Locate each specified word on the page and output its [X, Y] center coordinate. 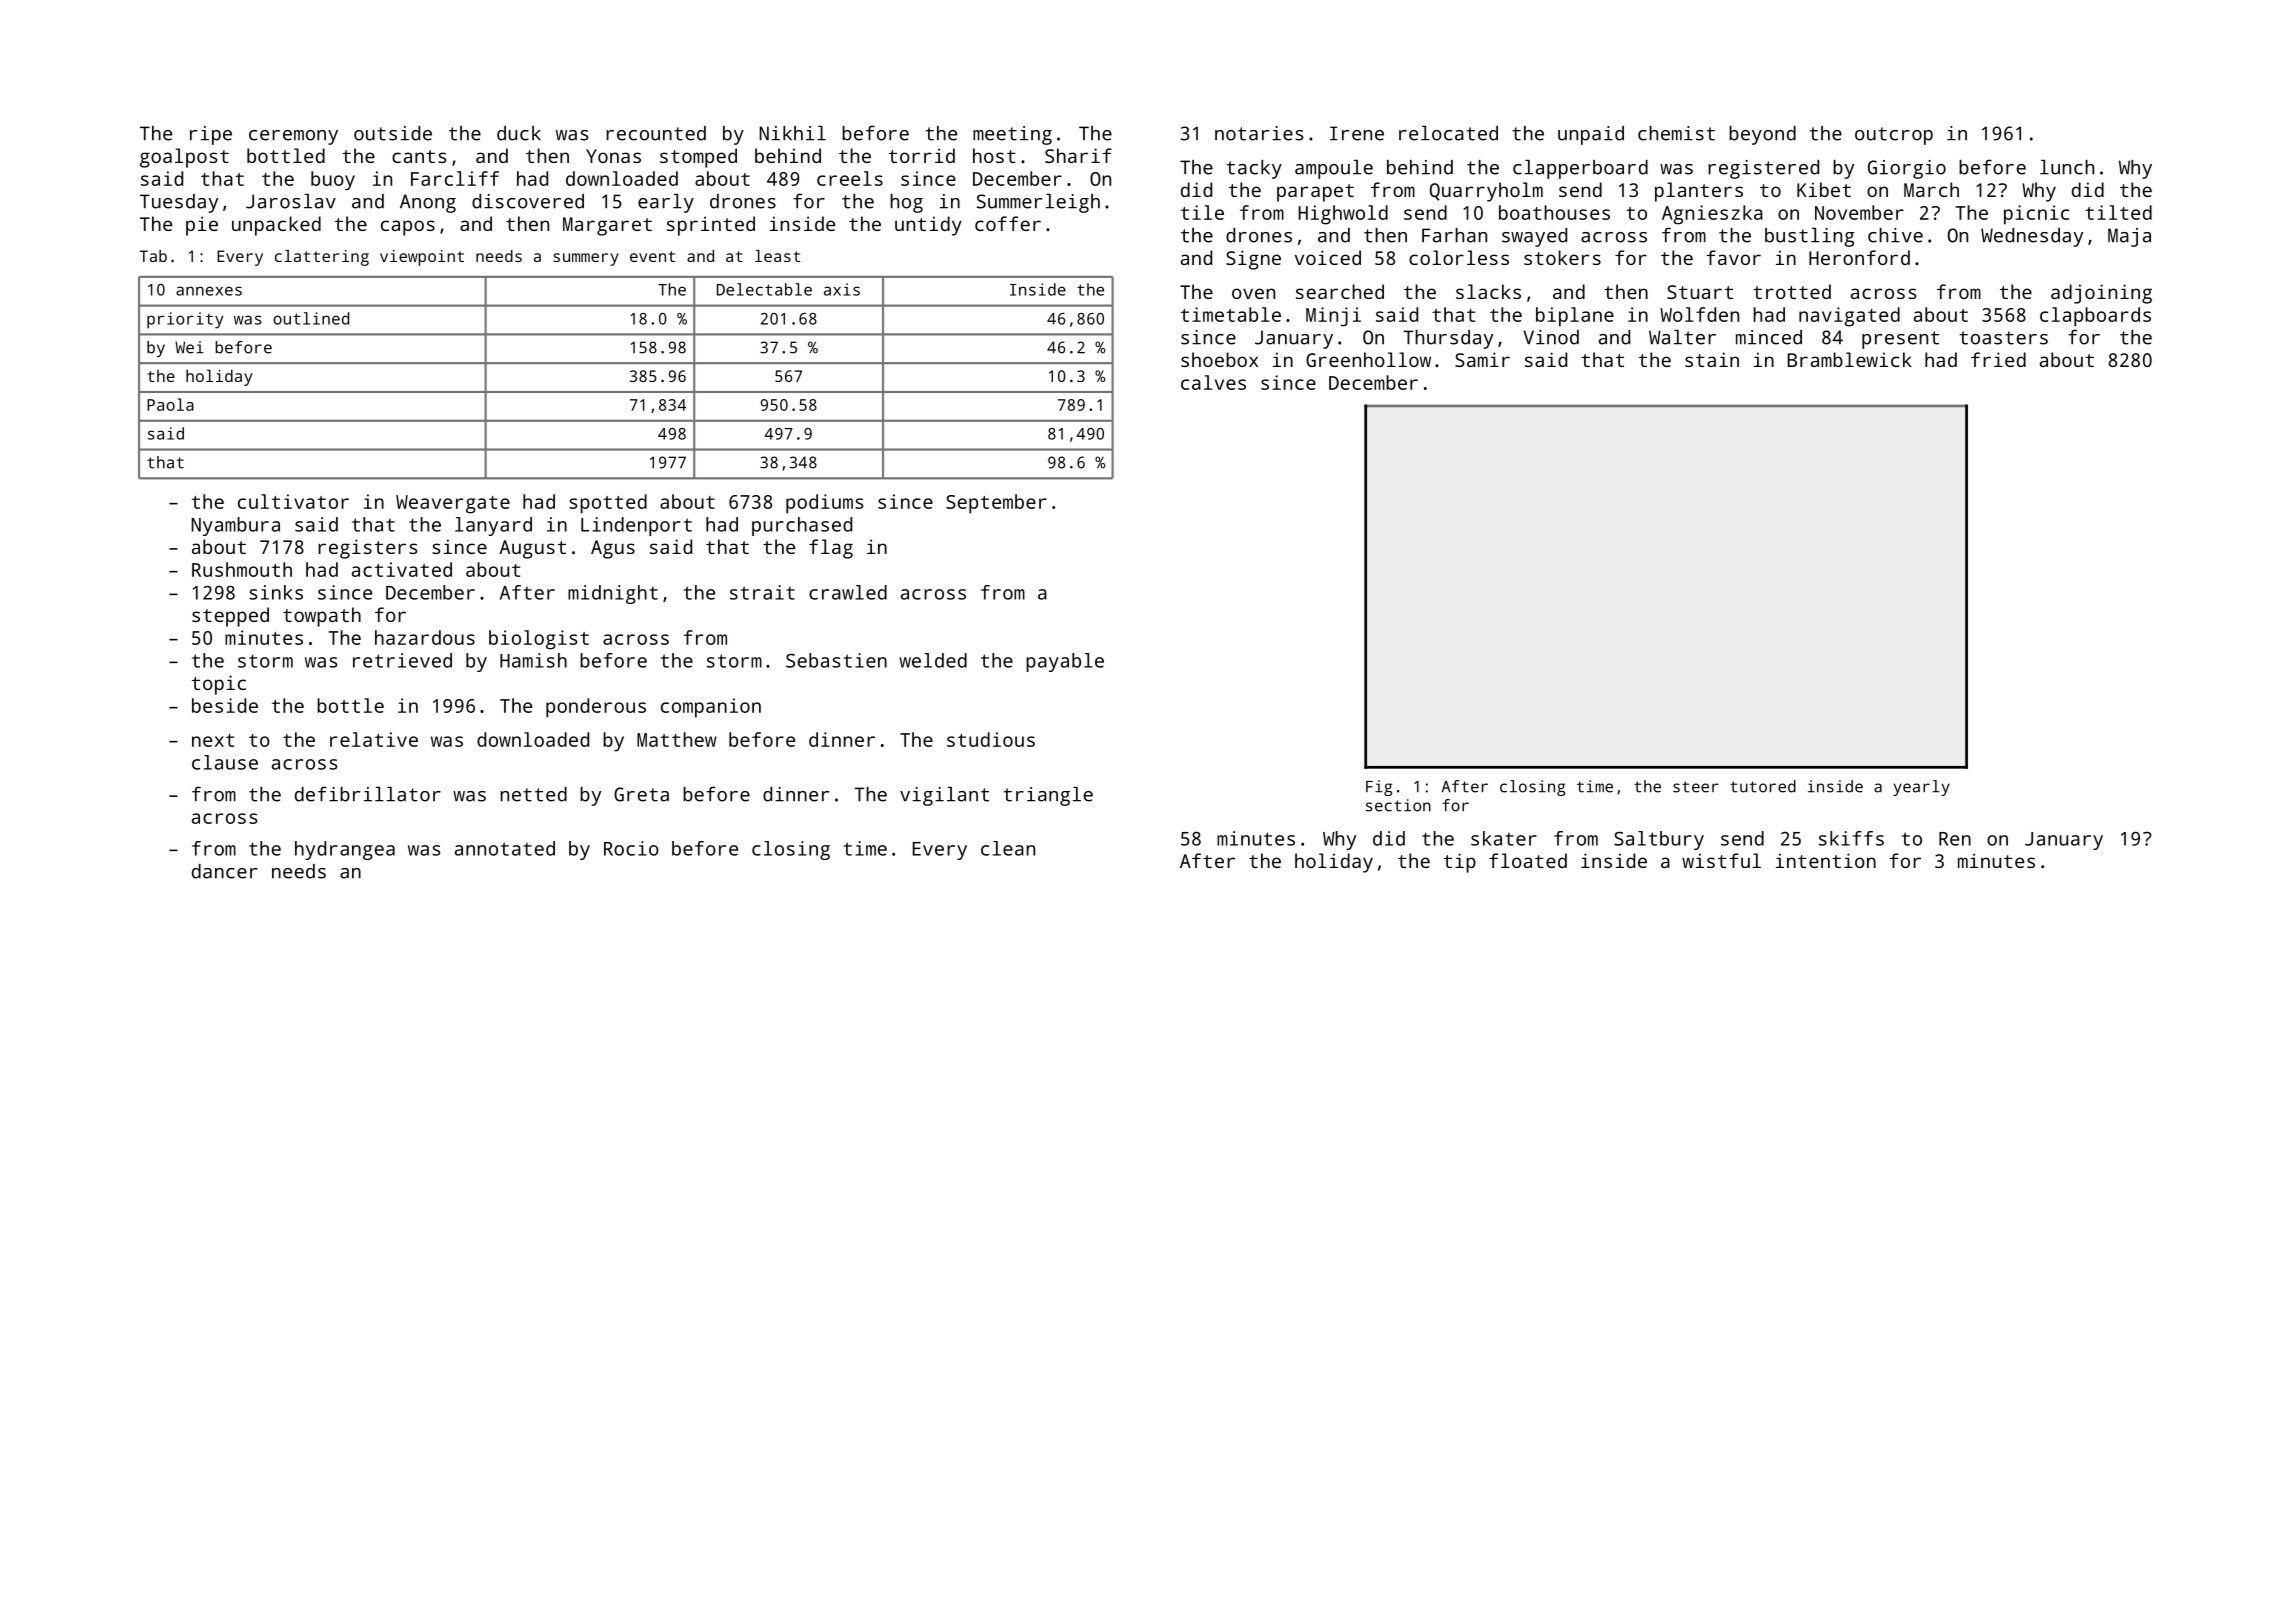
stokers [1562, 257]
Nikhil [792, 133]
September [996, 504]
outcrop [1894, 136]
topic [219, 685]
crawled [848, 592]
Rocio [631, 848]
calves [1213, 382]
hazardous [425, 637]
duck [519, 133]
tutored [1763, 786]
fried [1998, 359]
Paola [170, 404]
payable [1065, 662]
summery [586, 259]
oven [1253, 293]
